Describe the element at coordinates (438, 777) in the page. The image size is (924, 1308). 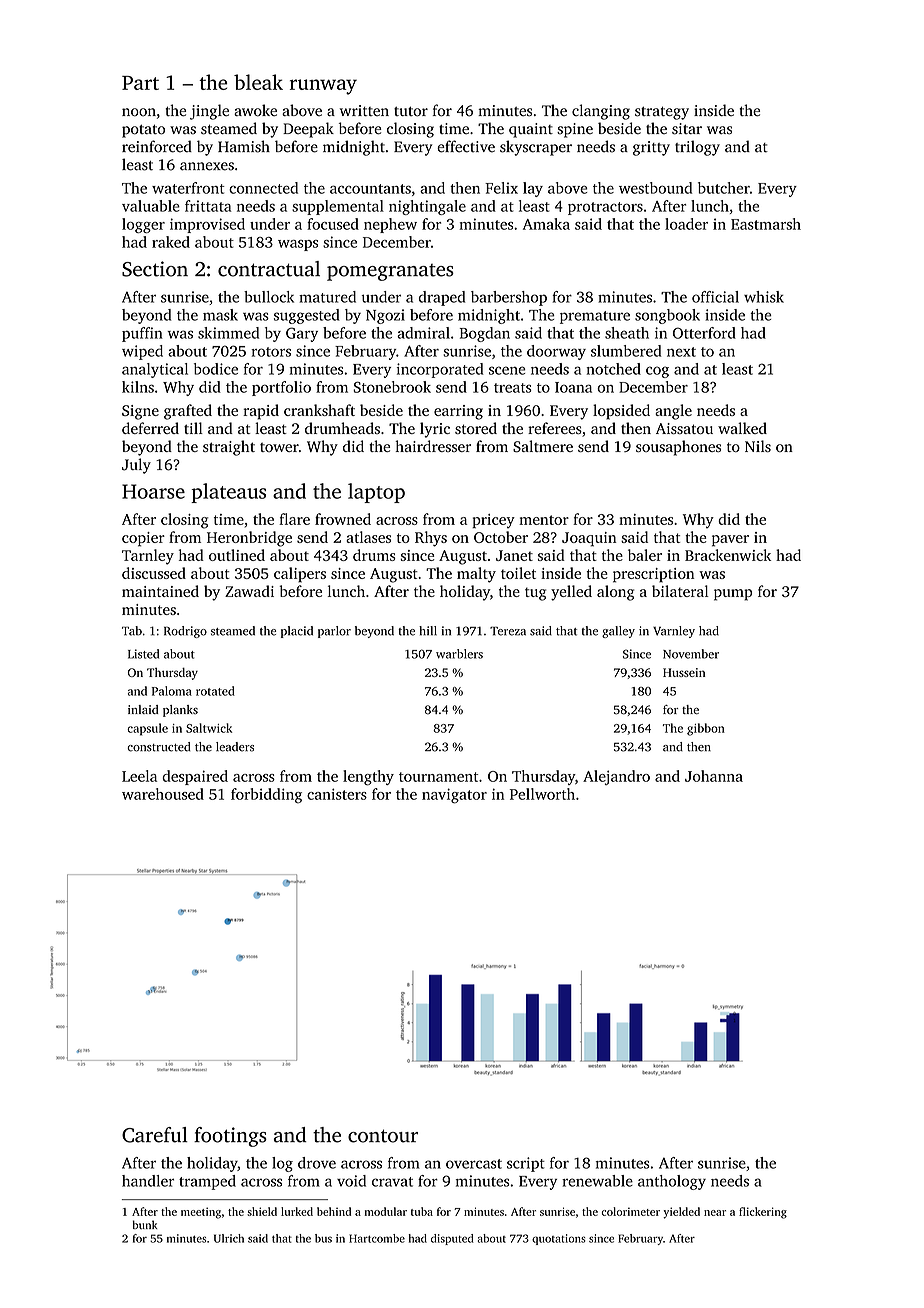
I see `tournament` at that location.
